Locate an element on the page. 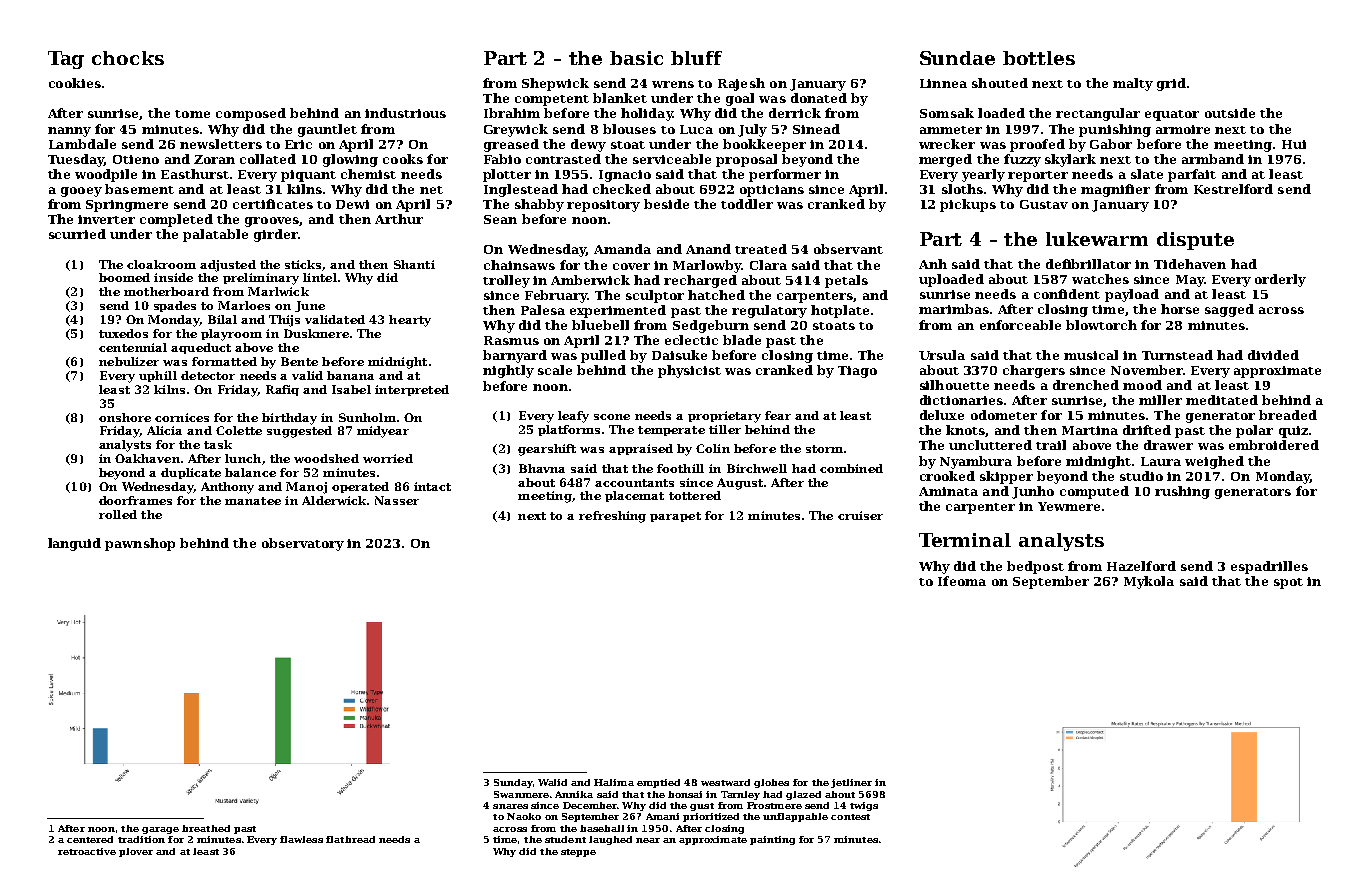 The image size is (1372, 887). confident is located at coordinates (1067, 294).
